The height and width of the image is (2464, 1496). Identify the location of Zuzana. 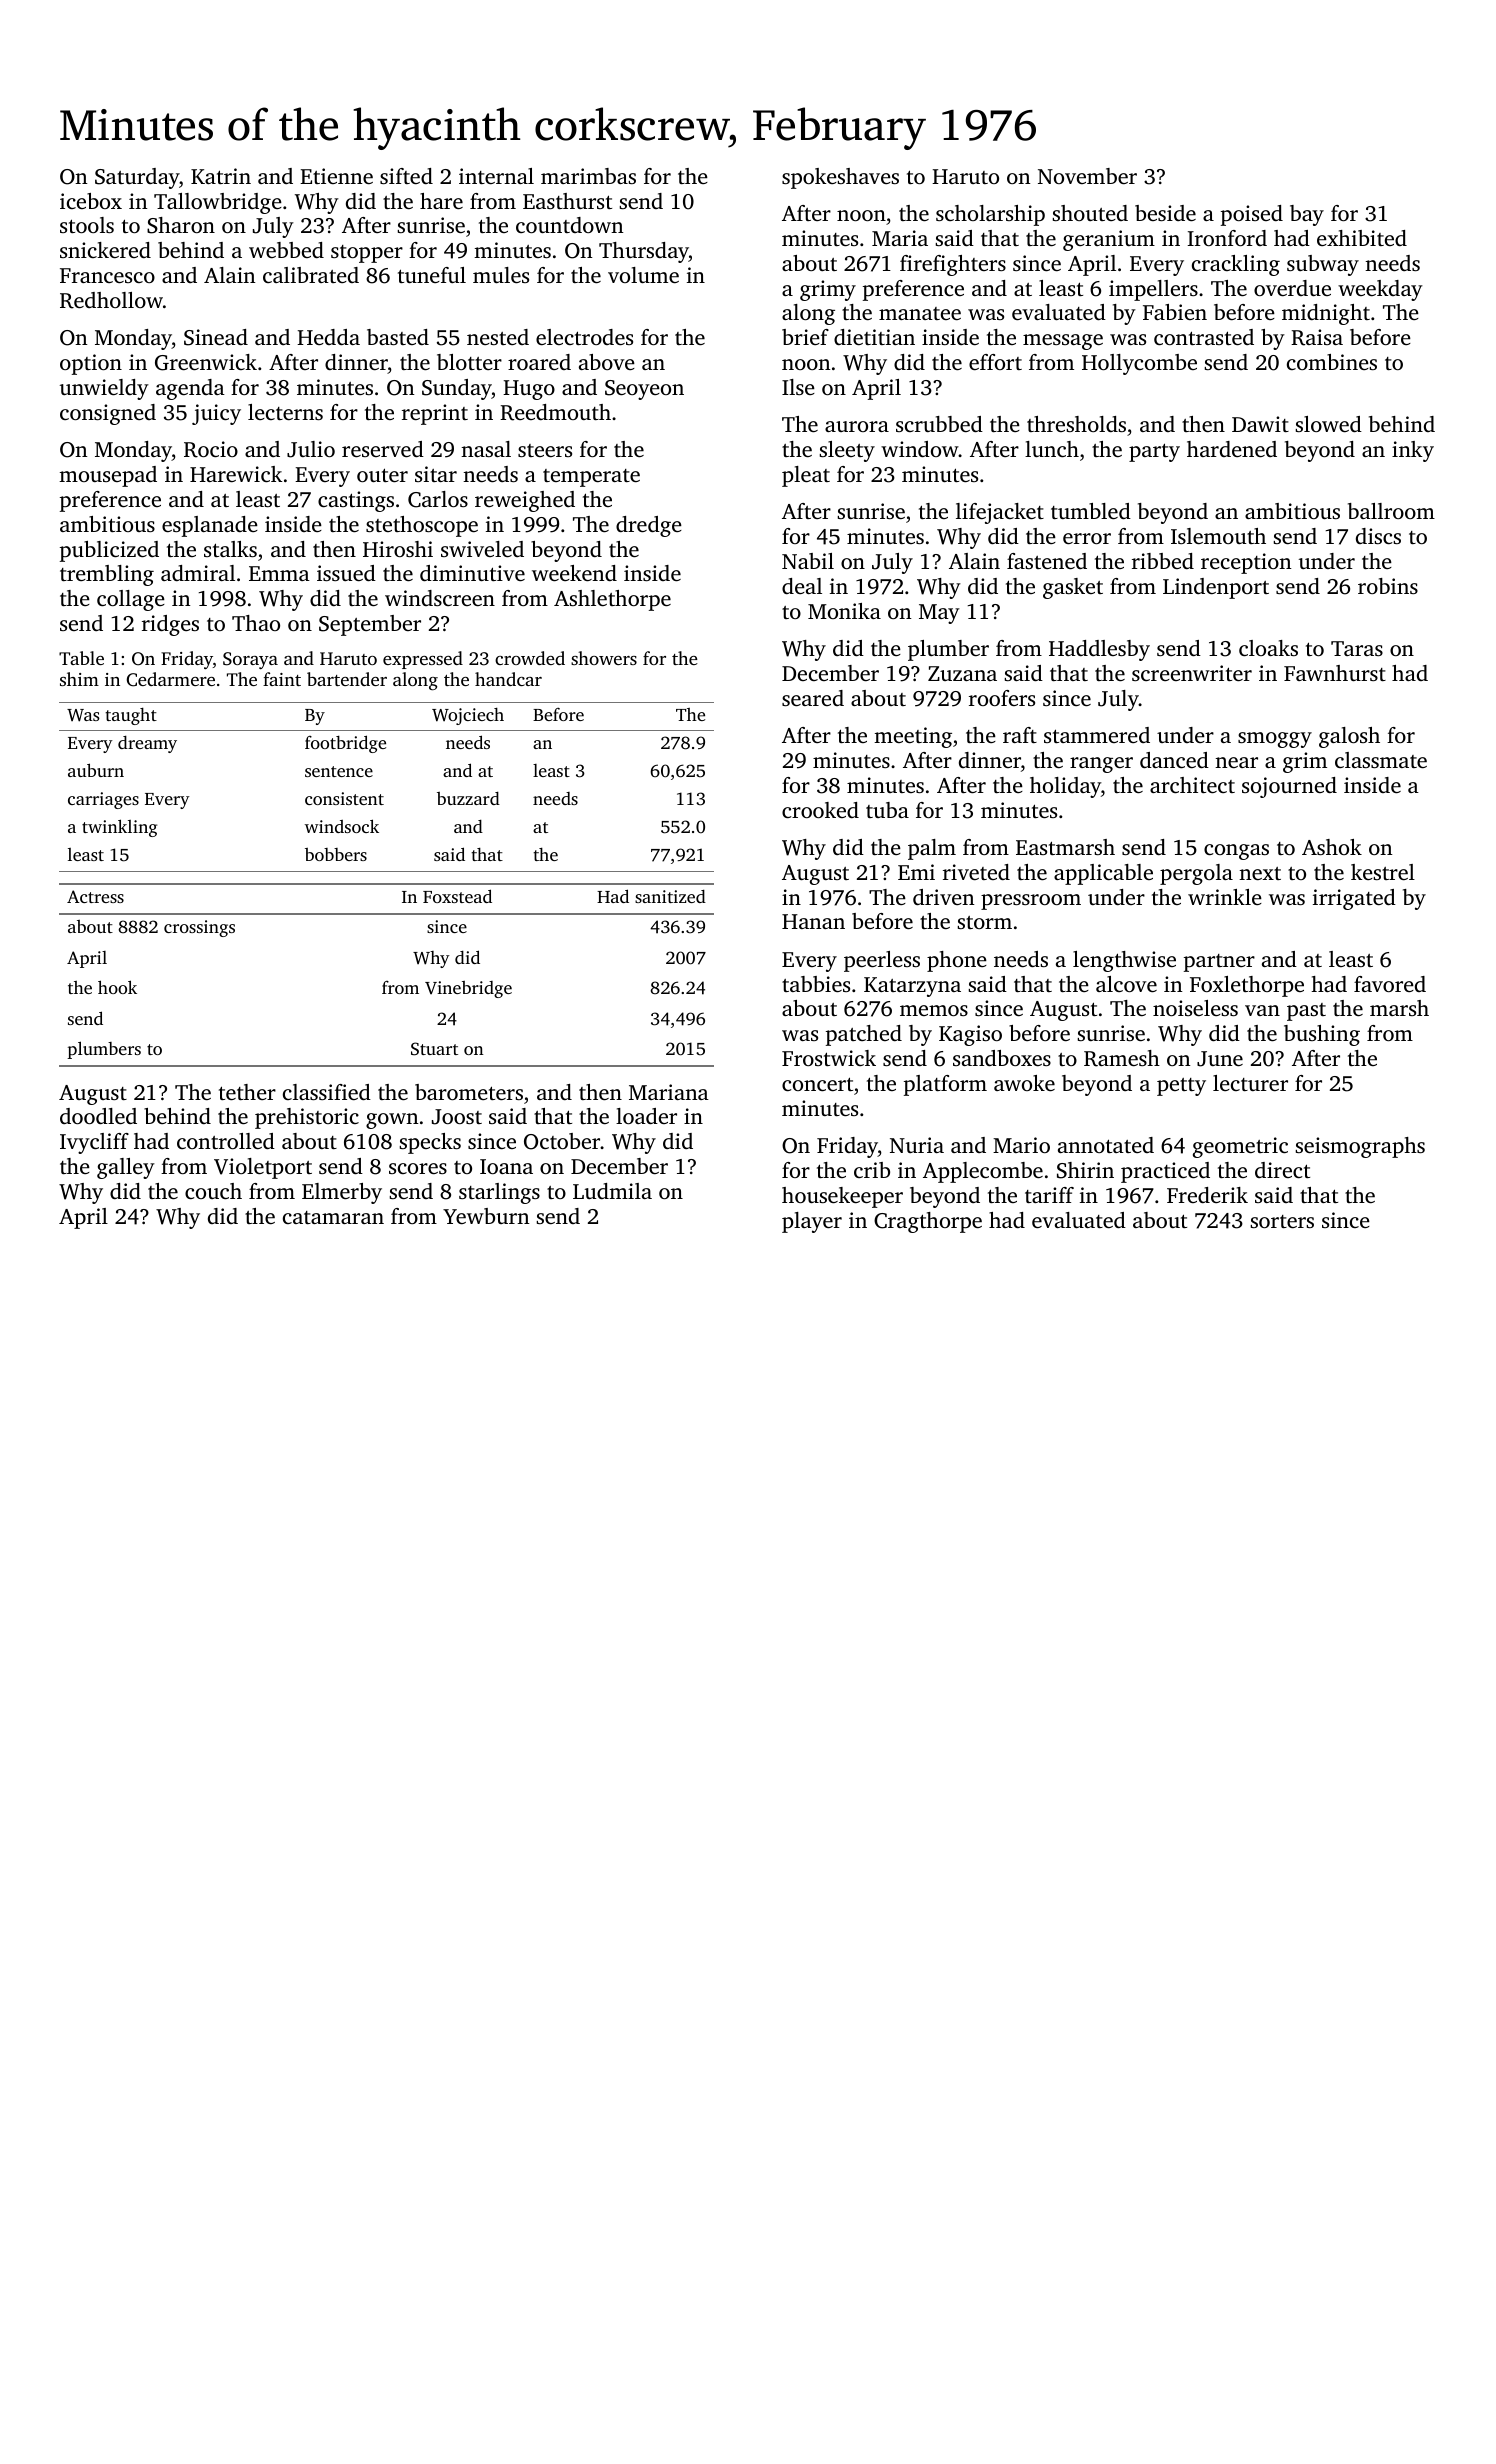
(962, 673).
